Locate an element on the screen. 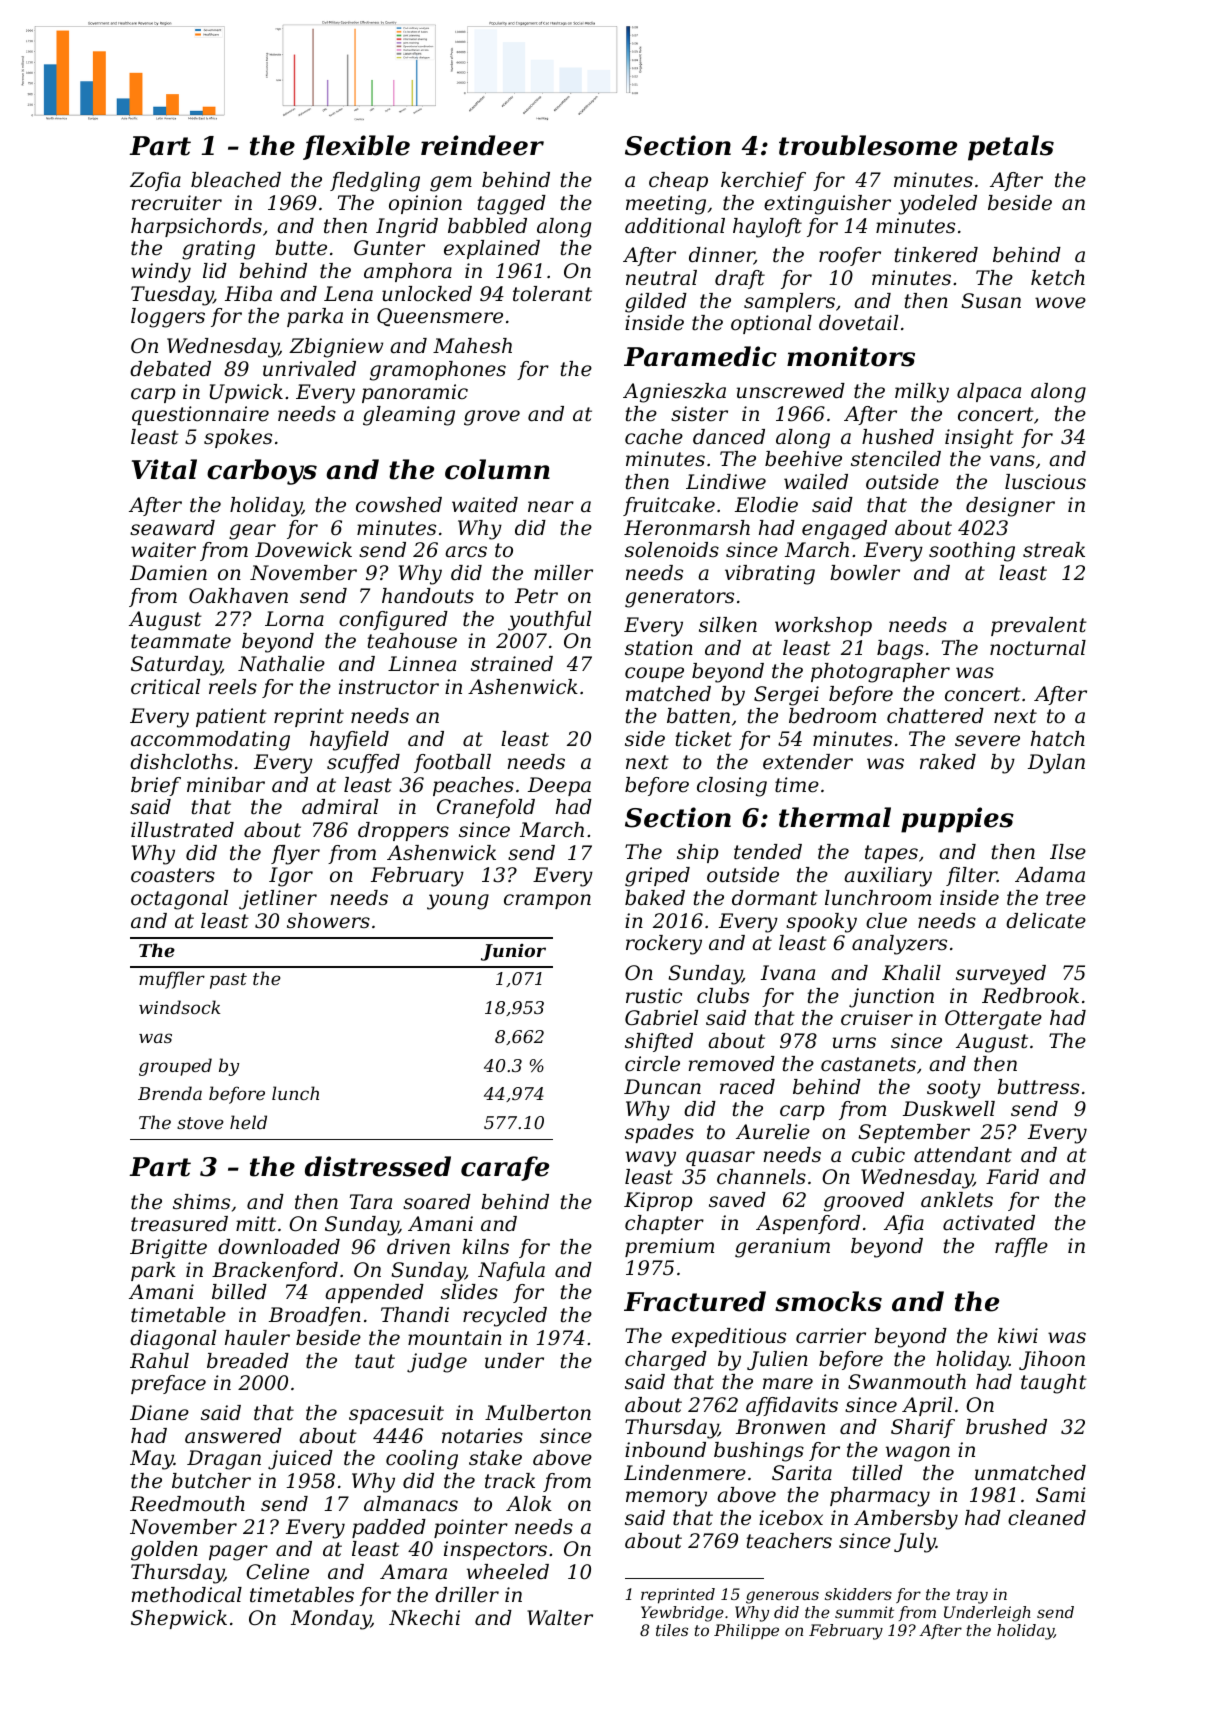 Image resolution: width=1217 pixels, height=1722 pixels. petals is located at coordinates (1011, 148).
